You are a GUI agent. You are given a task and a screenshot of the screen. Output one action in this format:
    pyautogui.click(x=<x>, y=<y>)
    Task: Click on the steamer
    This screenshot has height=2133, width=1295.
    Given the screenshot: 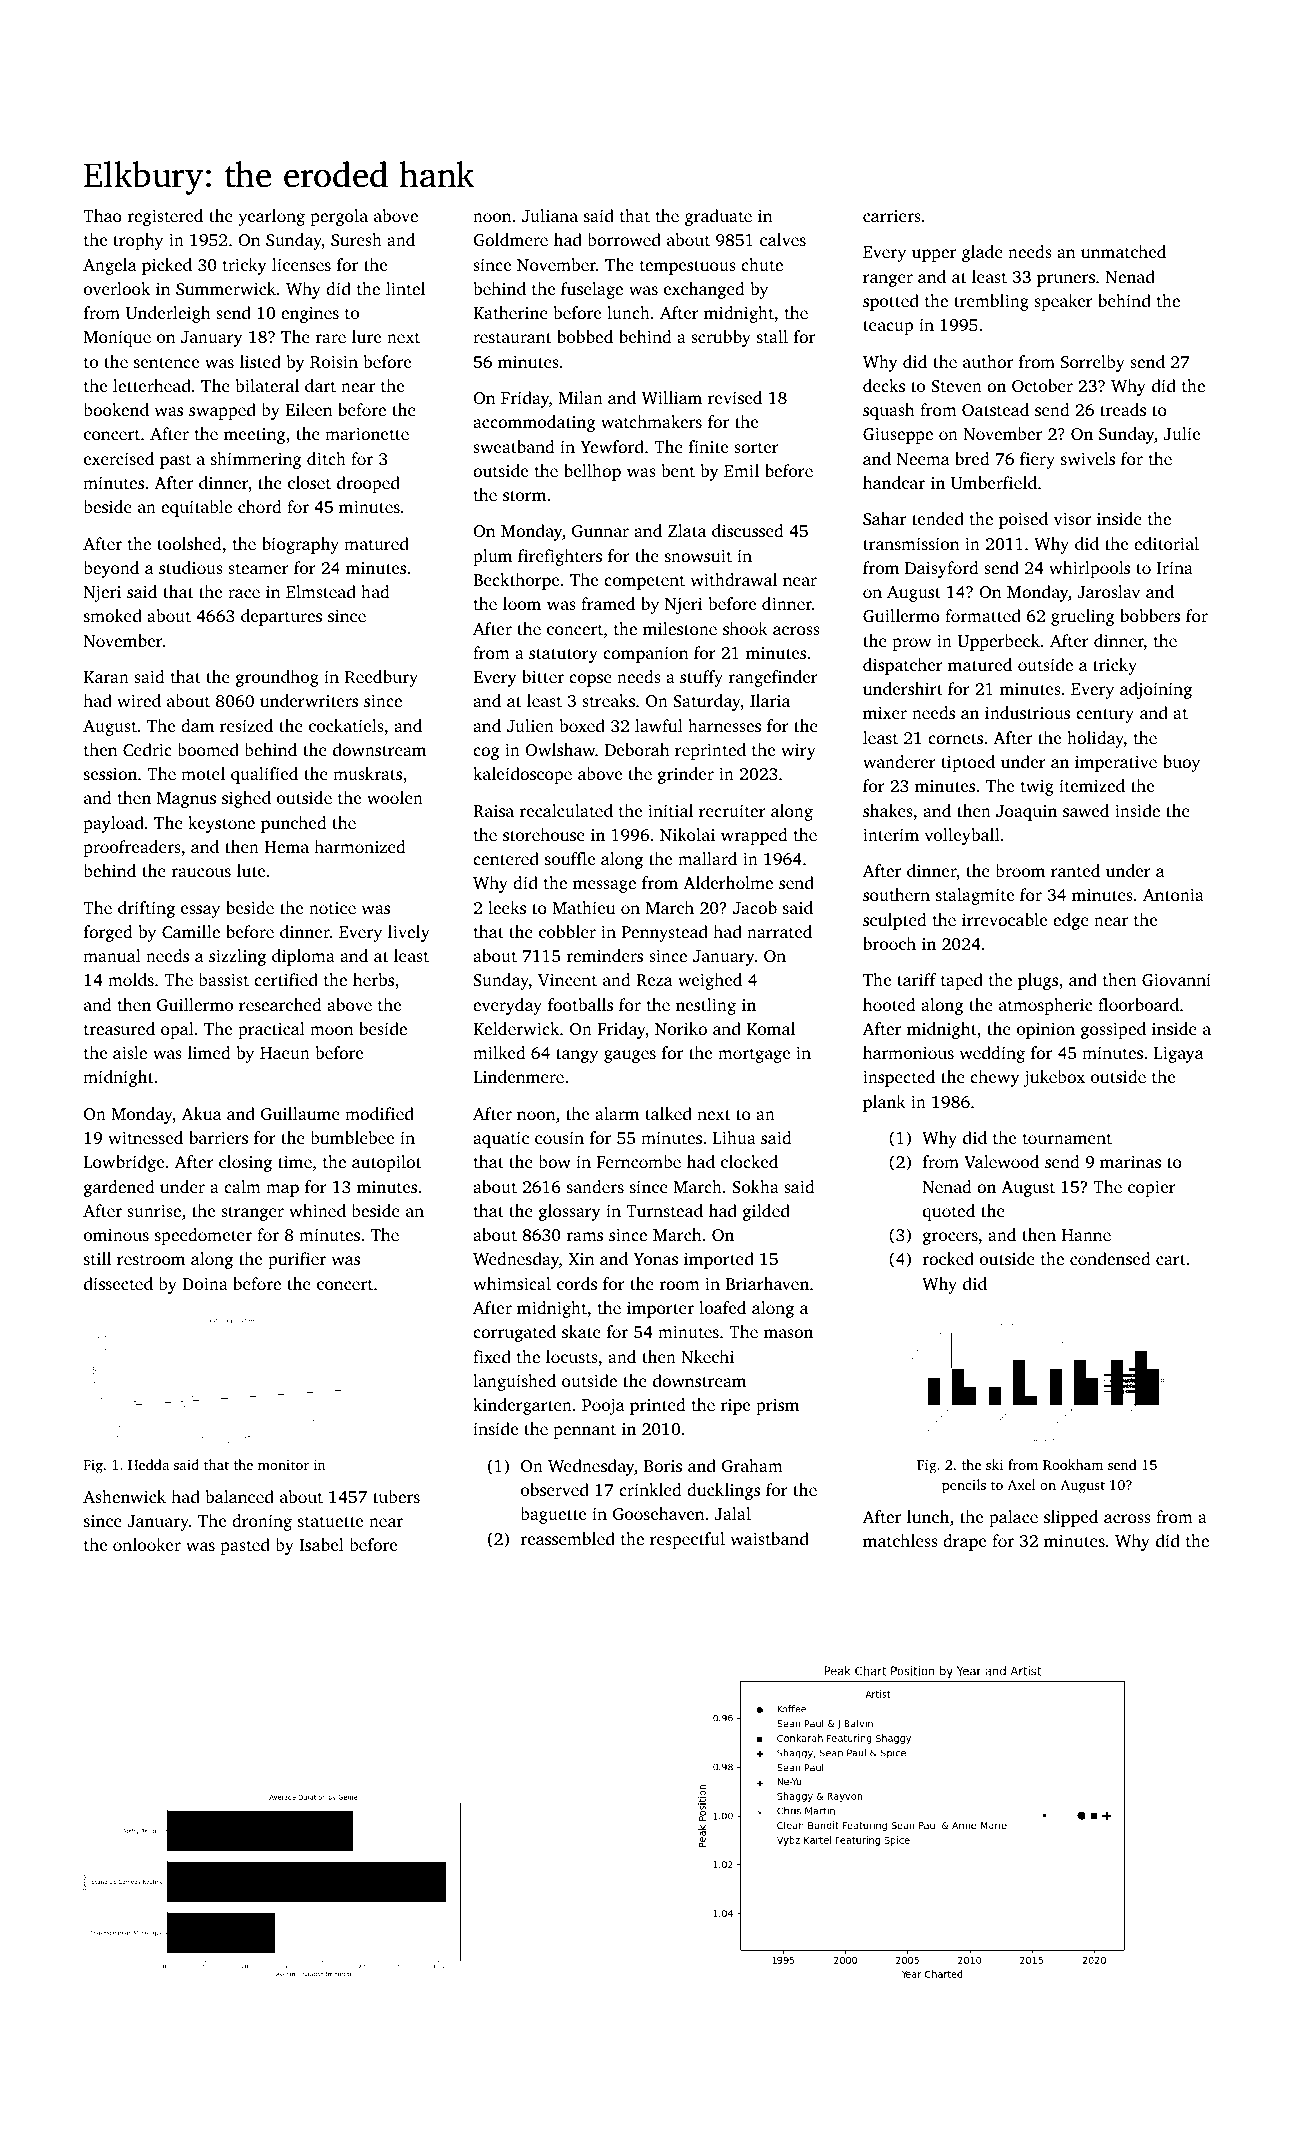 What is the action you would take?
    pyautogui.click(x=258, y=568)
